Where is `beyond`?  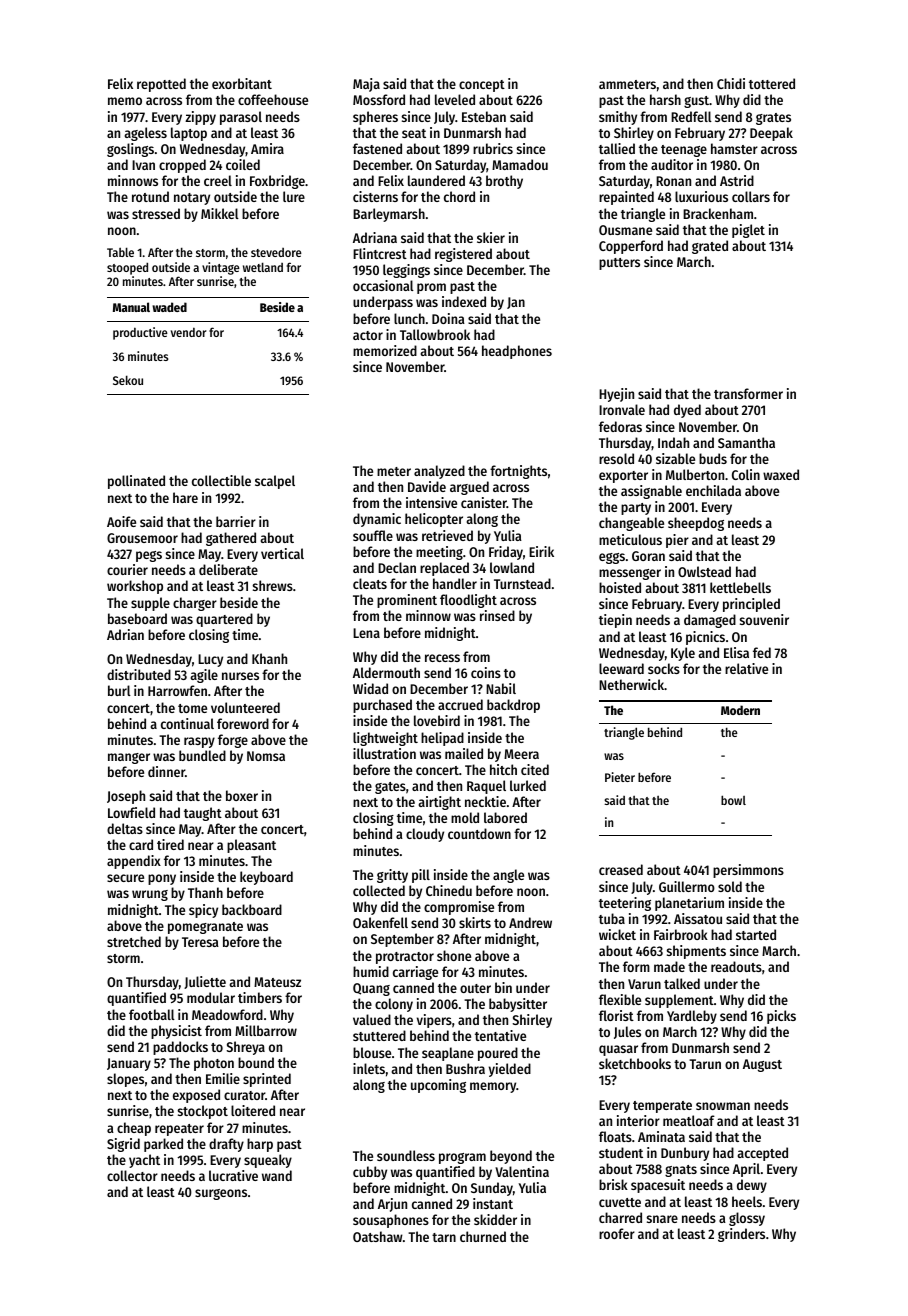
beyond is located at coordinates (511, 1157).
